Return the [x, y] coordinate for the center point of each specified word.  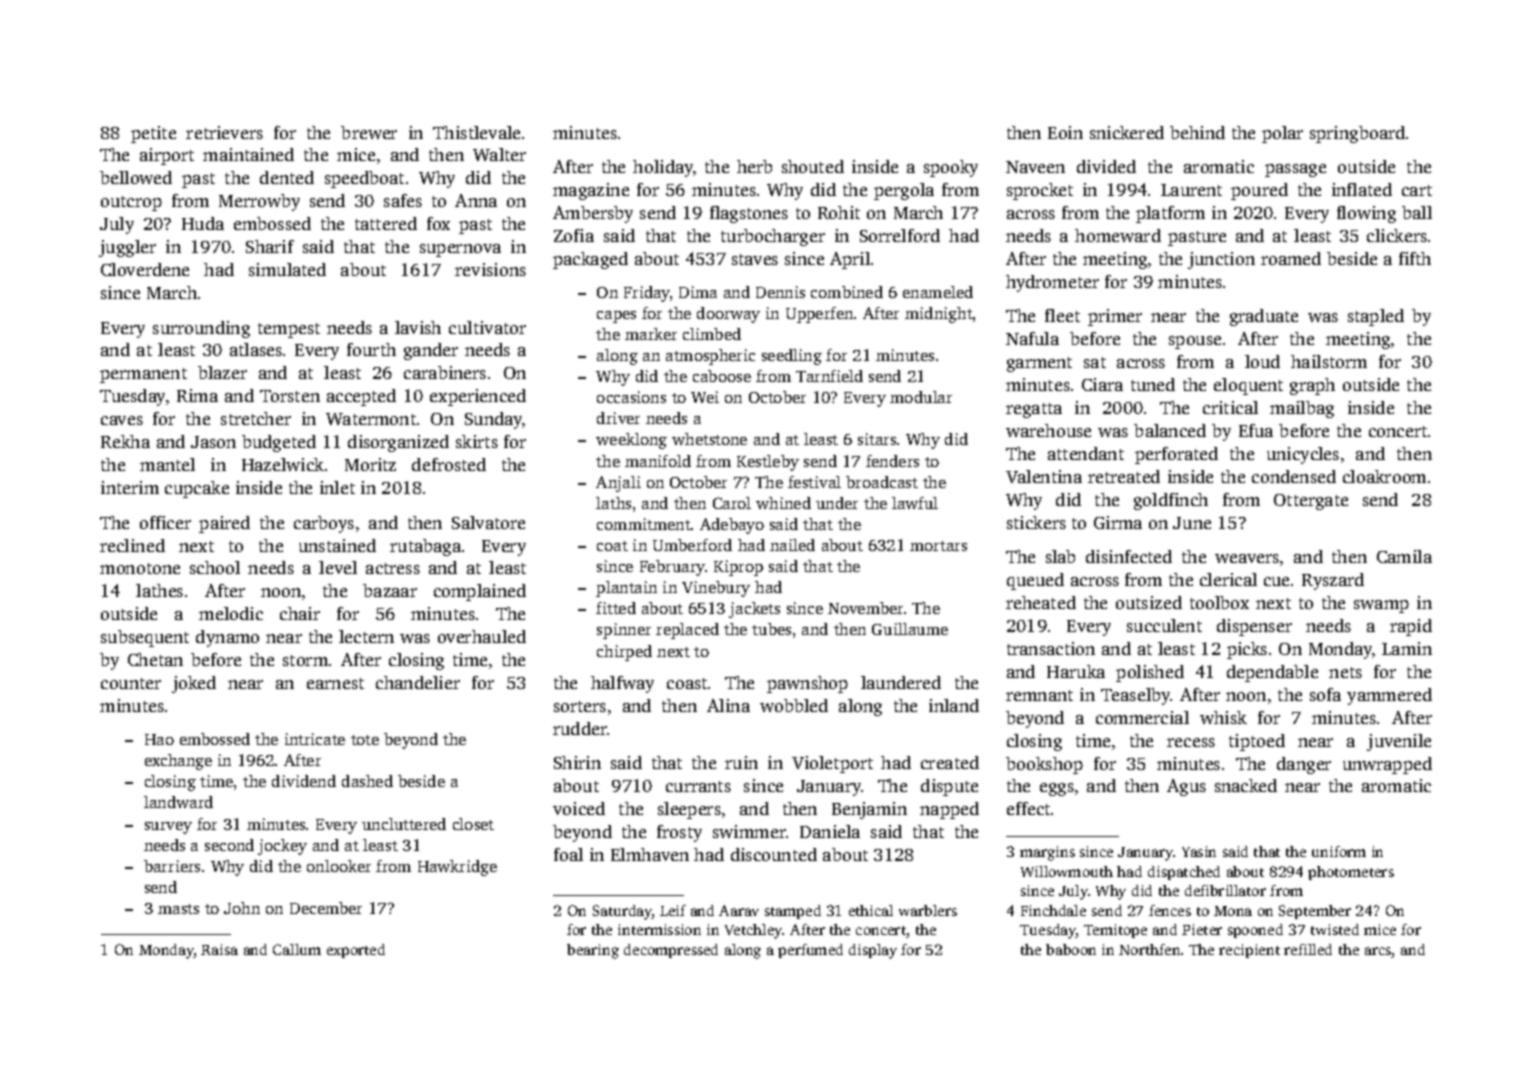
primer [1115, 317]
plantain [626, 589]
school [215, 567]
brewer [369, 132]
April [850, 260]
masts [178, 909]
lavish [418, 327]
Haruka [1076, 671]
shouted [813, 166]
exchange [178, 762]
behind [1197, 132]
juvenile [1399, 742]
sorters [580, 706]
